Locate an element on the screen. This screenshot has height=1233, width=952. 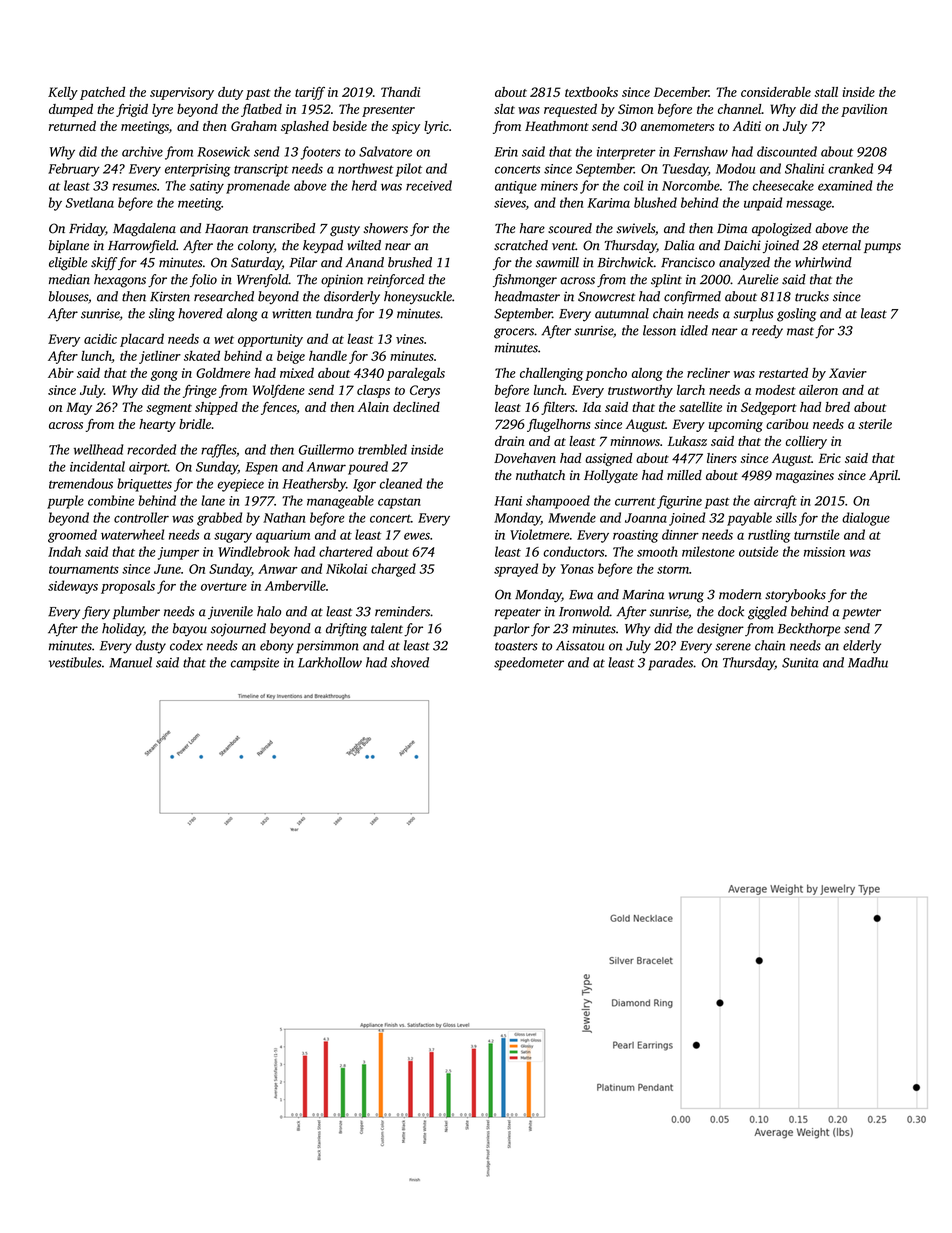
Modou is located at coordinates (735, 168).
